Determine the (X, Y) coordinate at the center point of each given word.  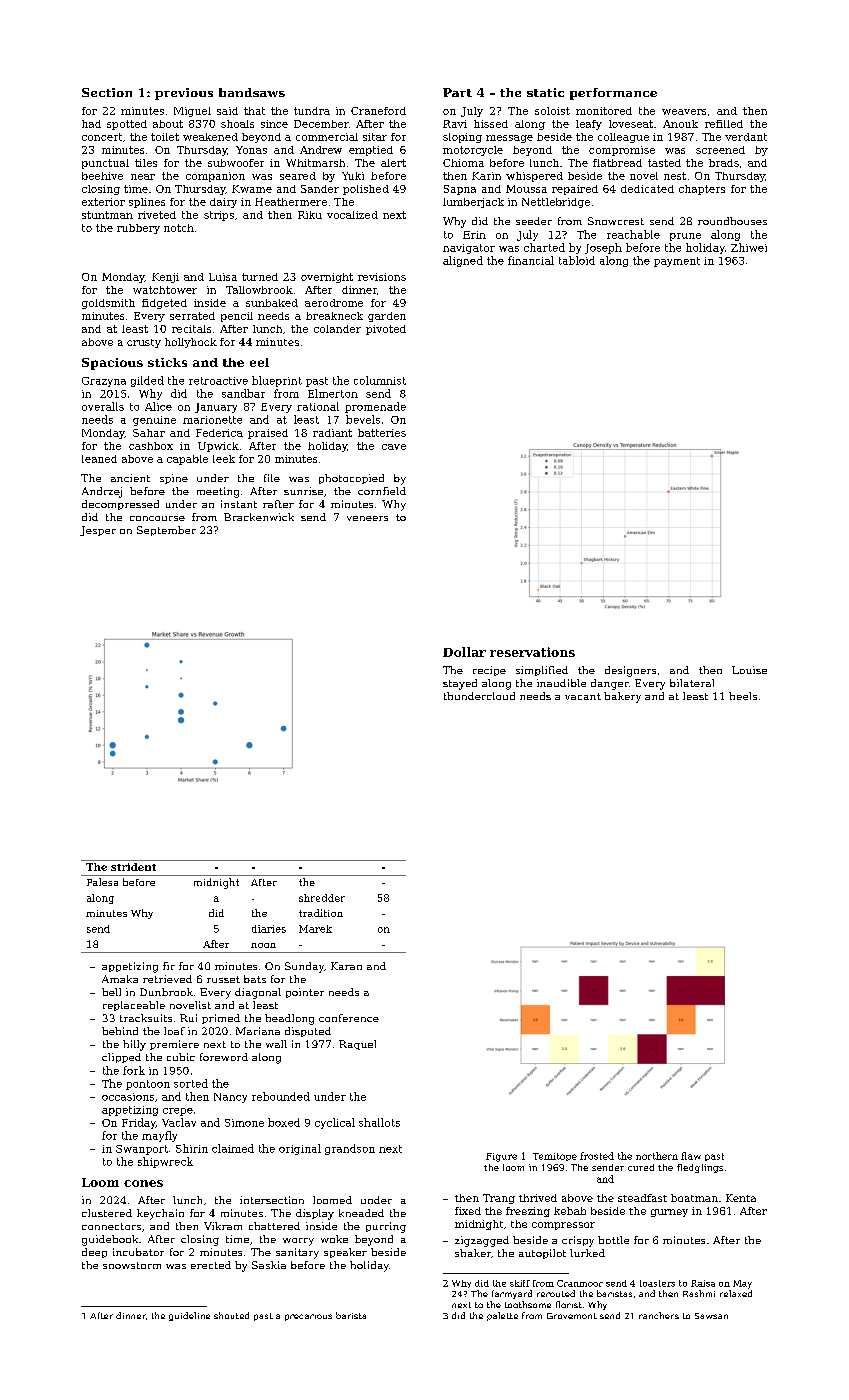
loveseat (631, 124)
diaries (269, 929)
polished (366, 190)
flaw (691, 1156)
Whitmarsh (315, 163)
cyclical (335, 1123)
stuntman (107, 215)
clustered (107, 1213)
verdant (746, 137)
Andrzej (102, 492)
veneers (367, 518)
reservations (532, 652)
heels (743, 696)
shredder (322, 898)
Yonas (251, 150)
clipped (121, 1058)
